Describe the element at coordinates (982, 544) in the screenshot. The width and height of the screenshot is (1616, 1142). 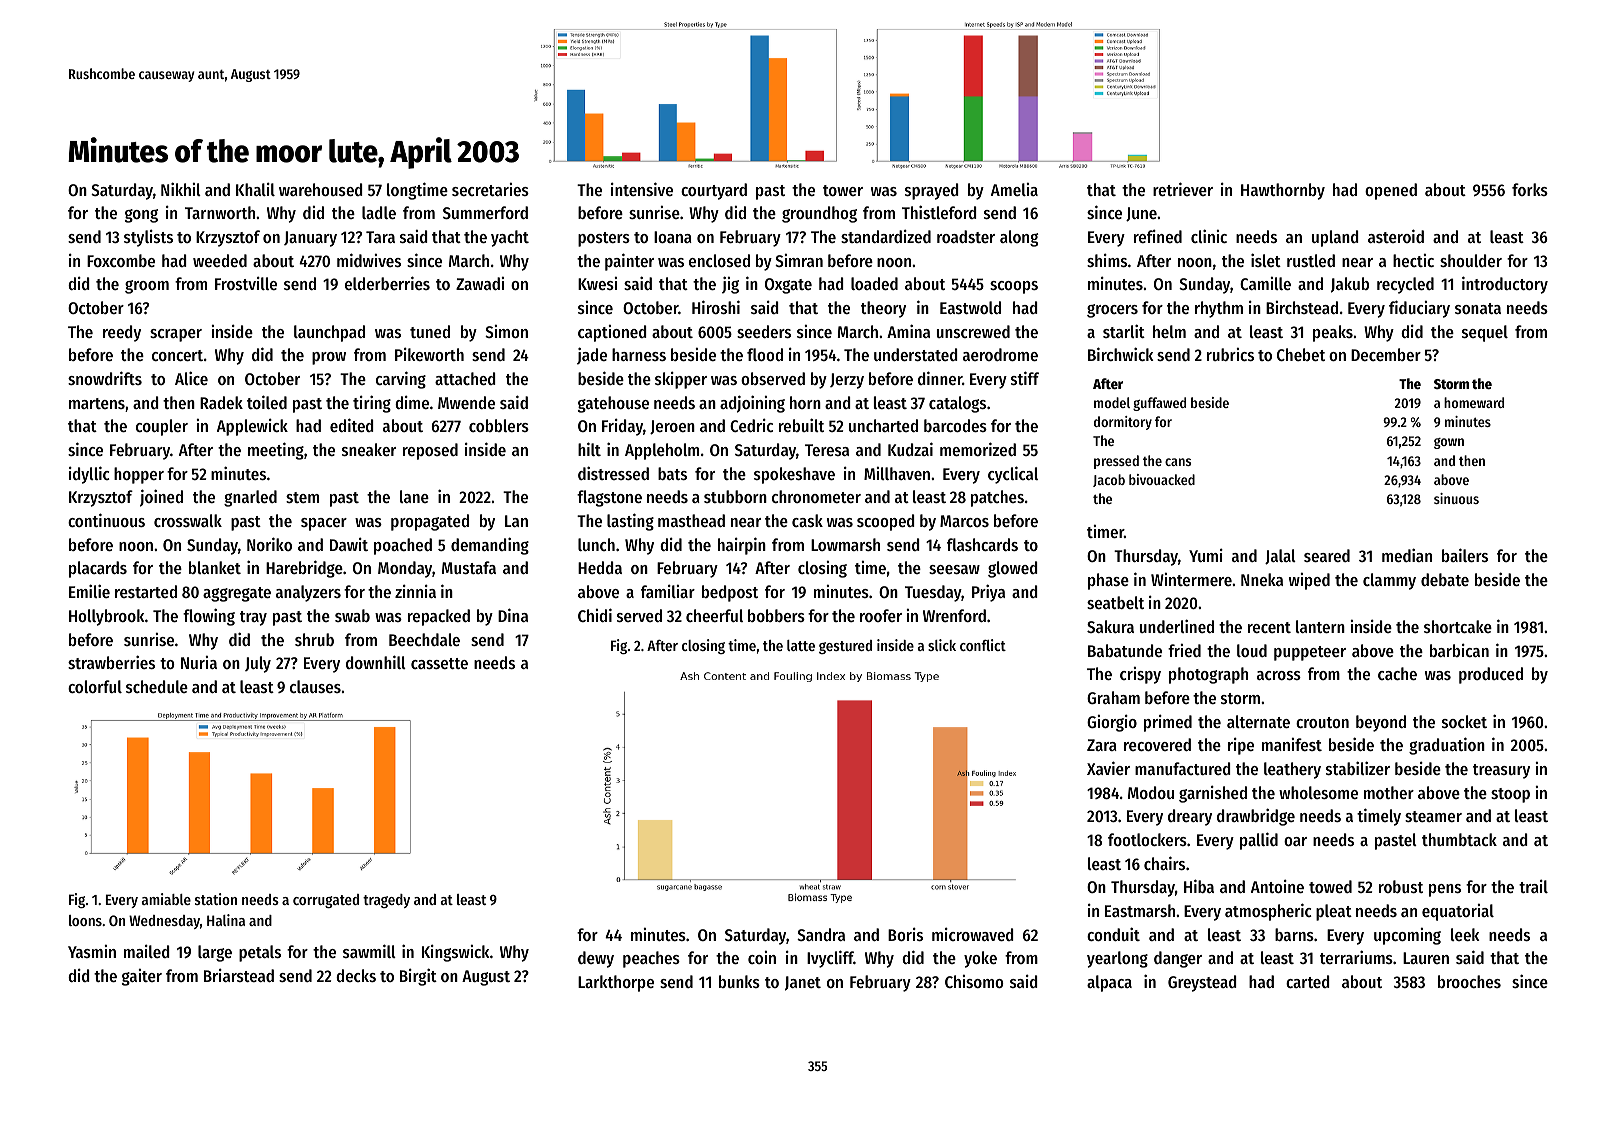
I see `flashcards` at that location.
